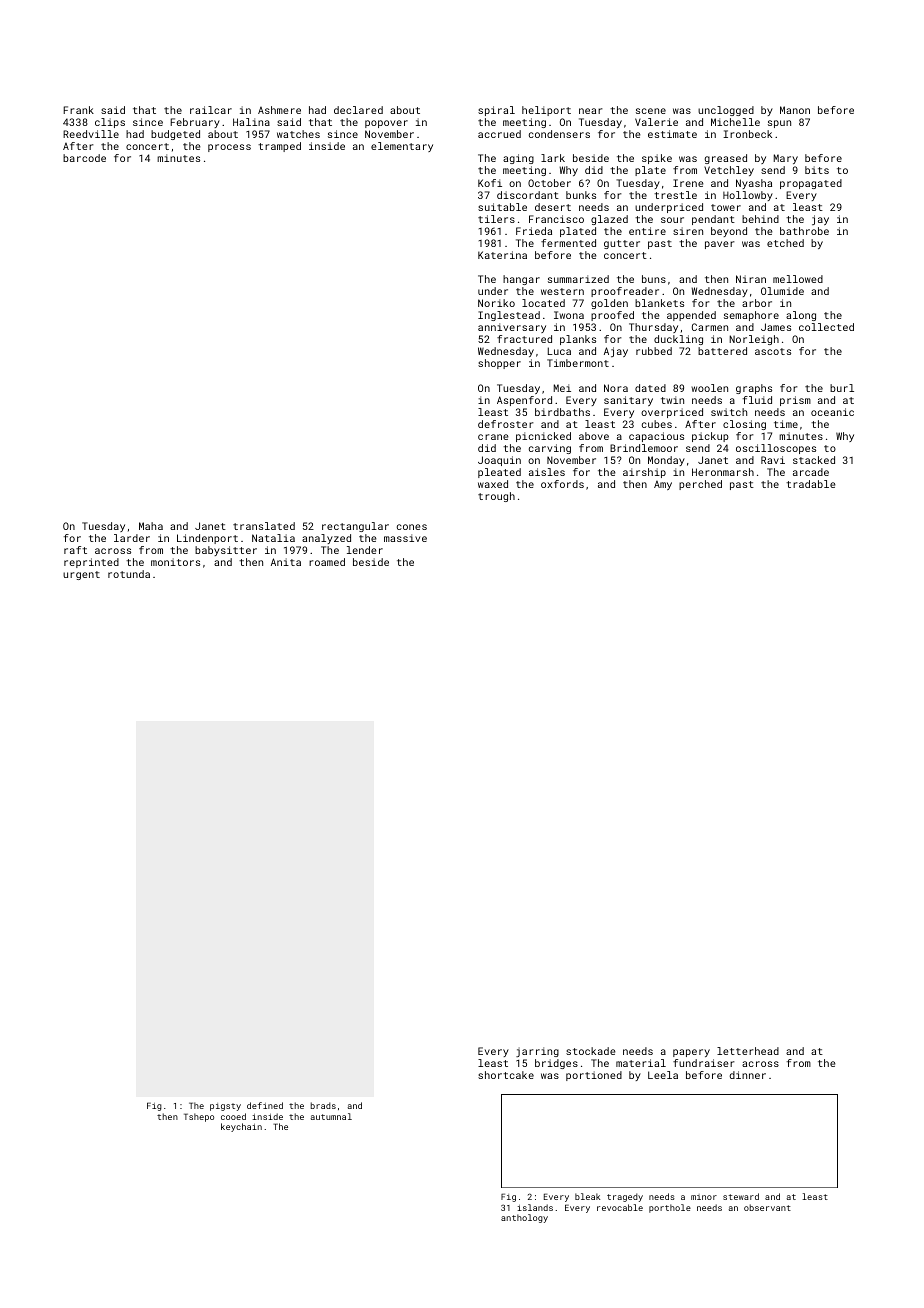 This screenshot has width=924, height=1308. I want to click on burl, so click(842, 388).
